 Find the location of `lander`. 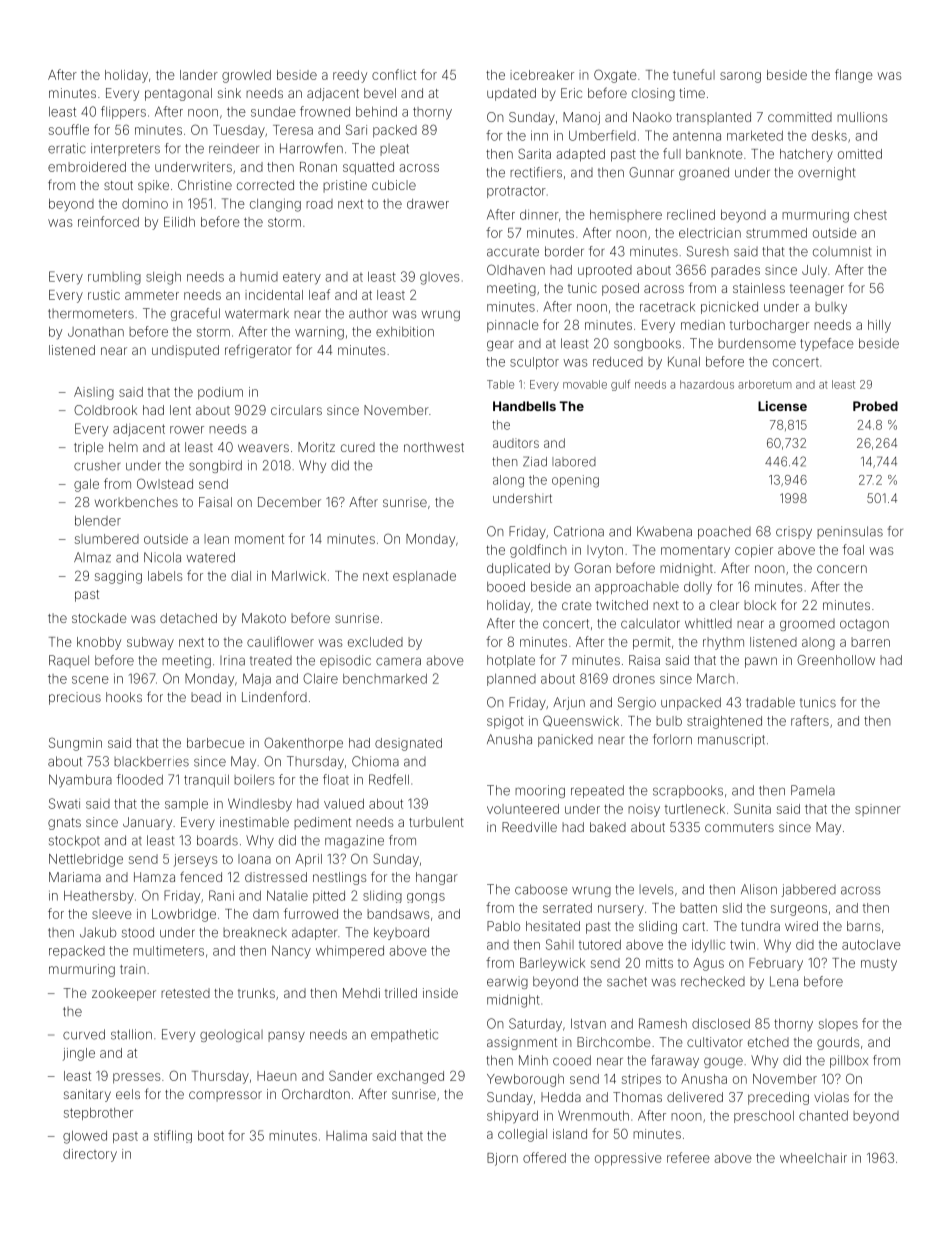

lander is located at coordinates (199, 75).
